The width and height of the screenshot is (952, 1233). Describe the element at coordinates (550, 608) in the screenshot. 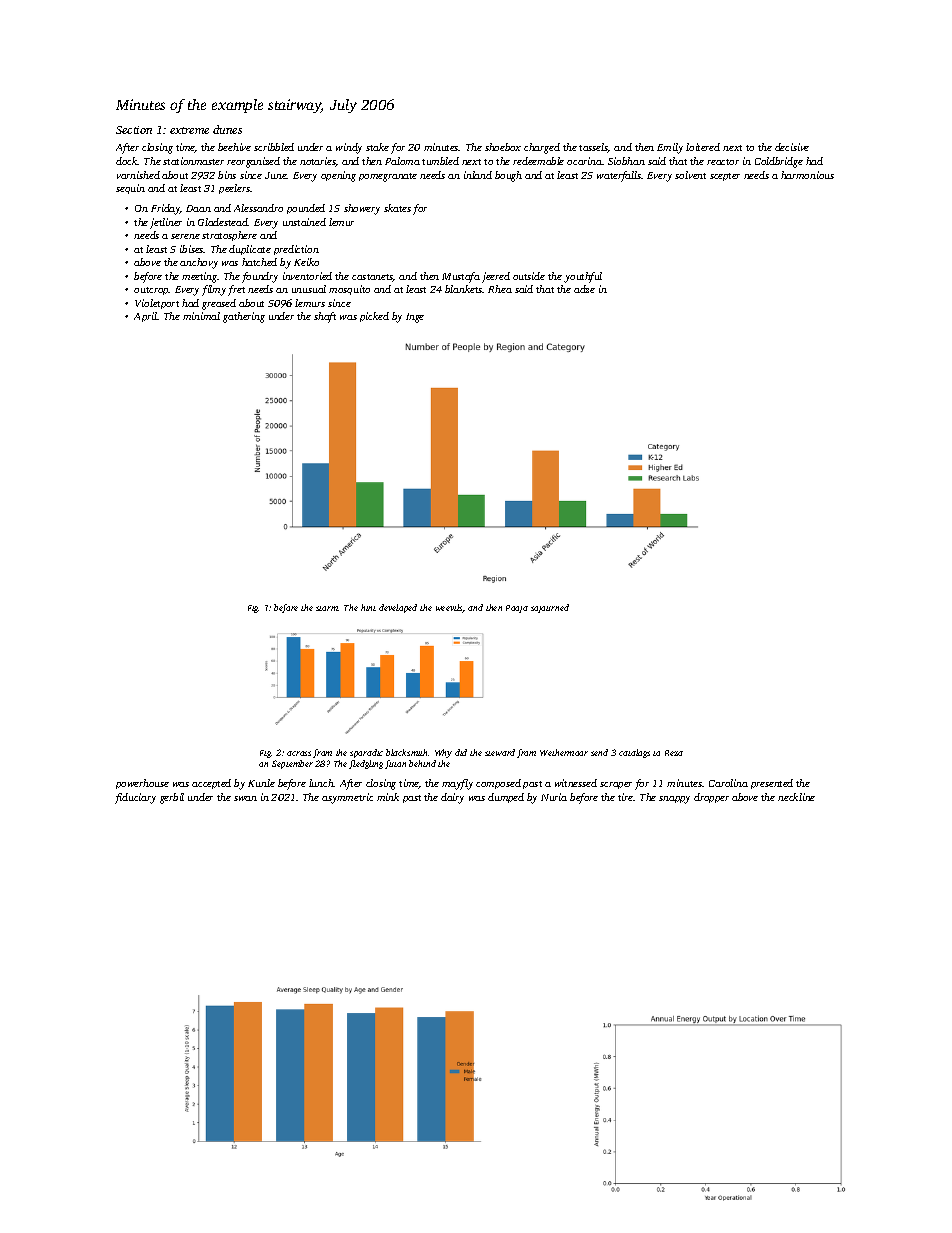

I see `sojourned` at that location.
